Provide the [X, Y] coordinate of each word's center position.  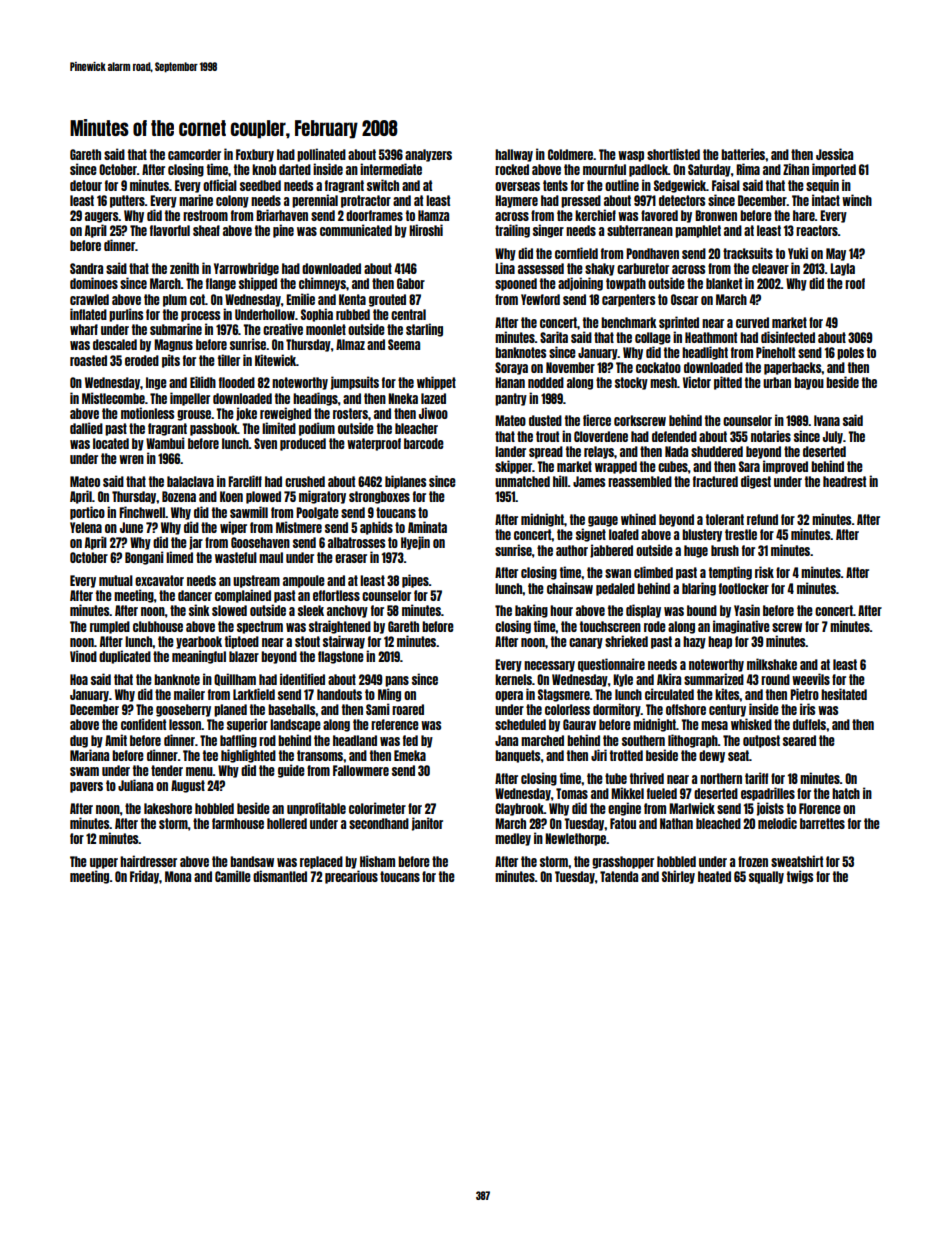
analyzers [428, 155]
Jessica [834, 154]
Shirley [678, 877]
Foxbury [255, 155]
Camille [233, 876]
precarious [351, 877]
